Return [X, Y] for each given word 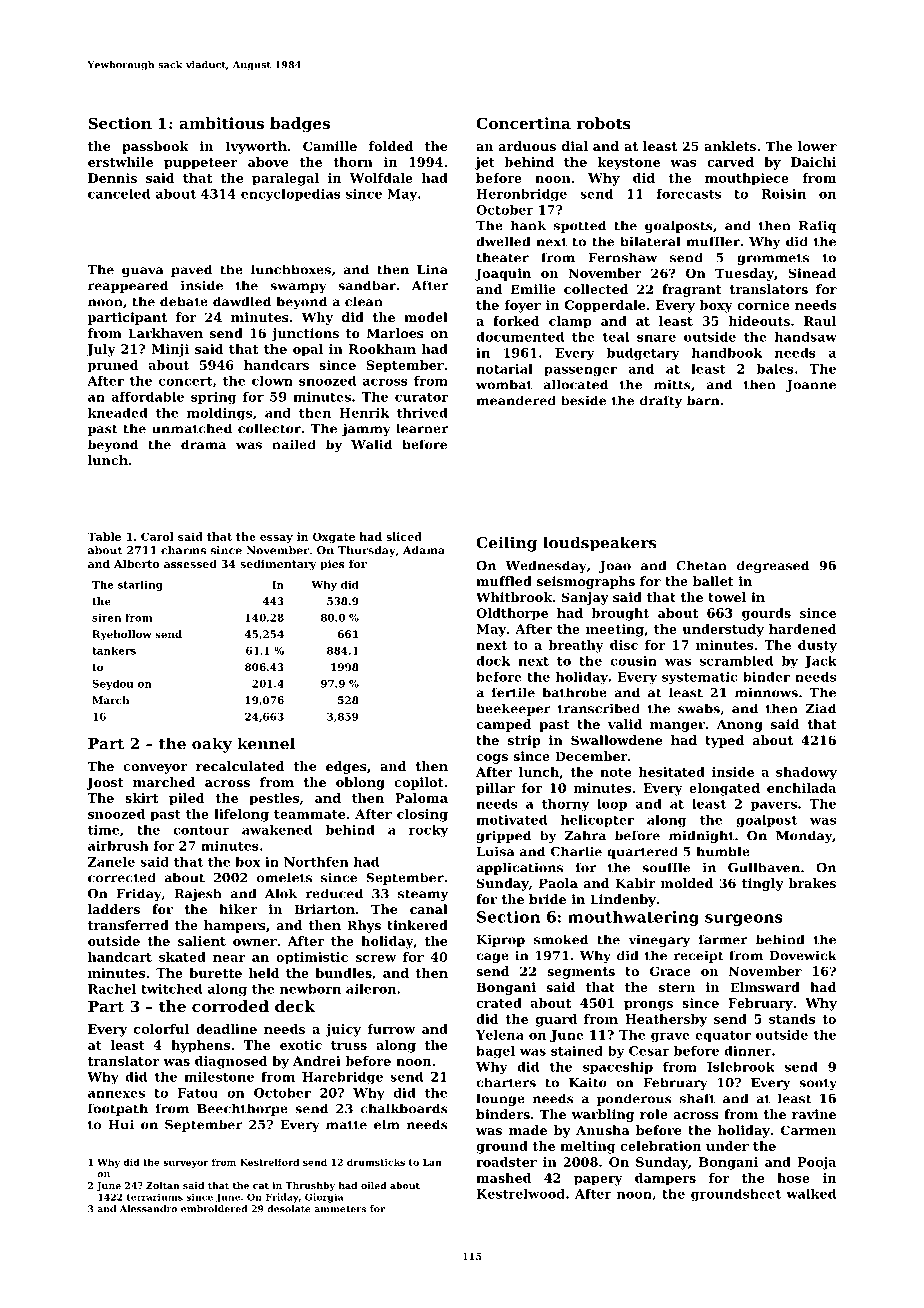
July [101, 350]
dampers [665, 1179]
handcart [120, 957]
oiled [374, 1185]
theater [502, 257]
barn [703, 400]
